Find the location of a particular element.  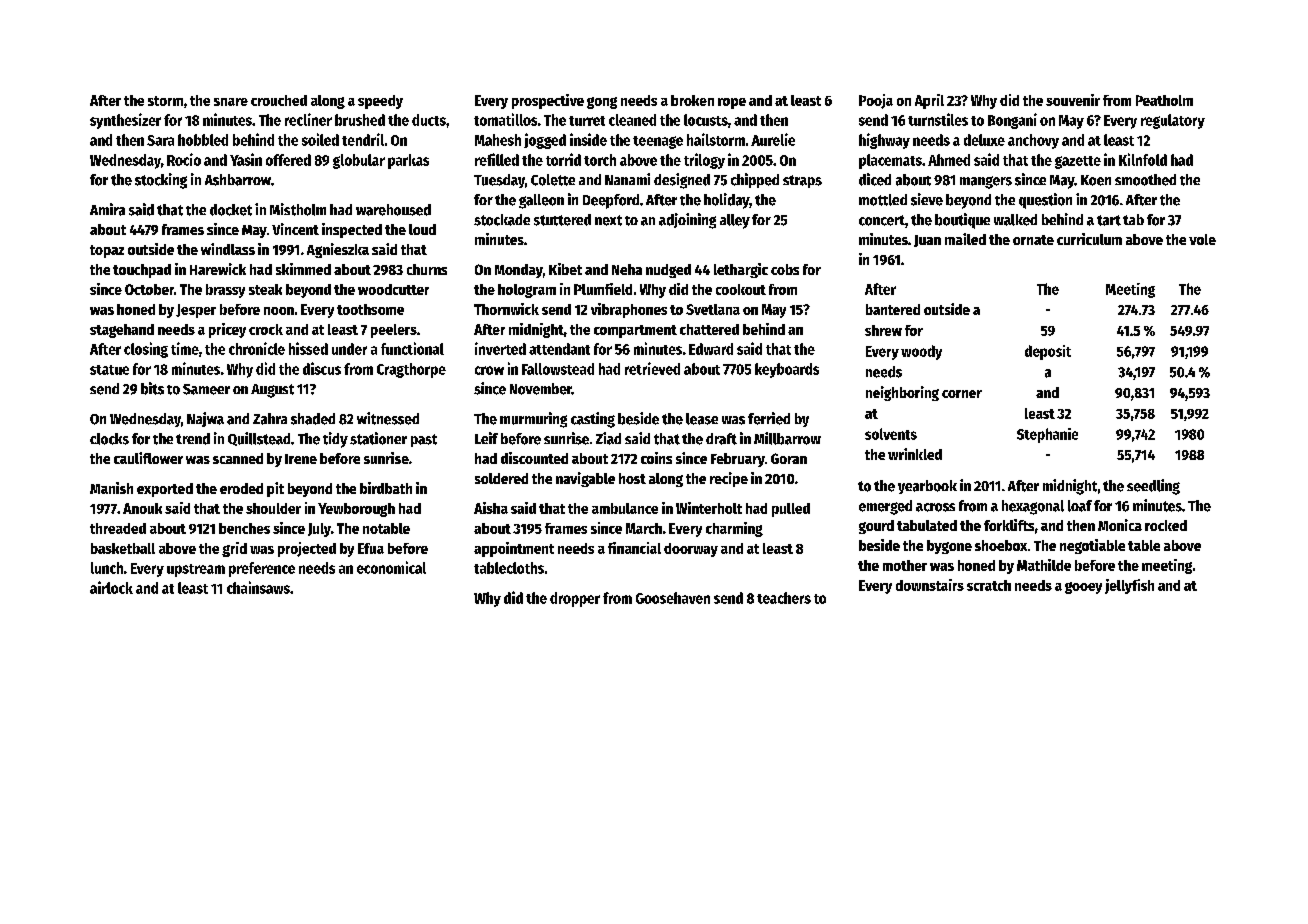

Anouk is located at coordinates (142, 508).
